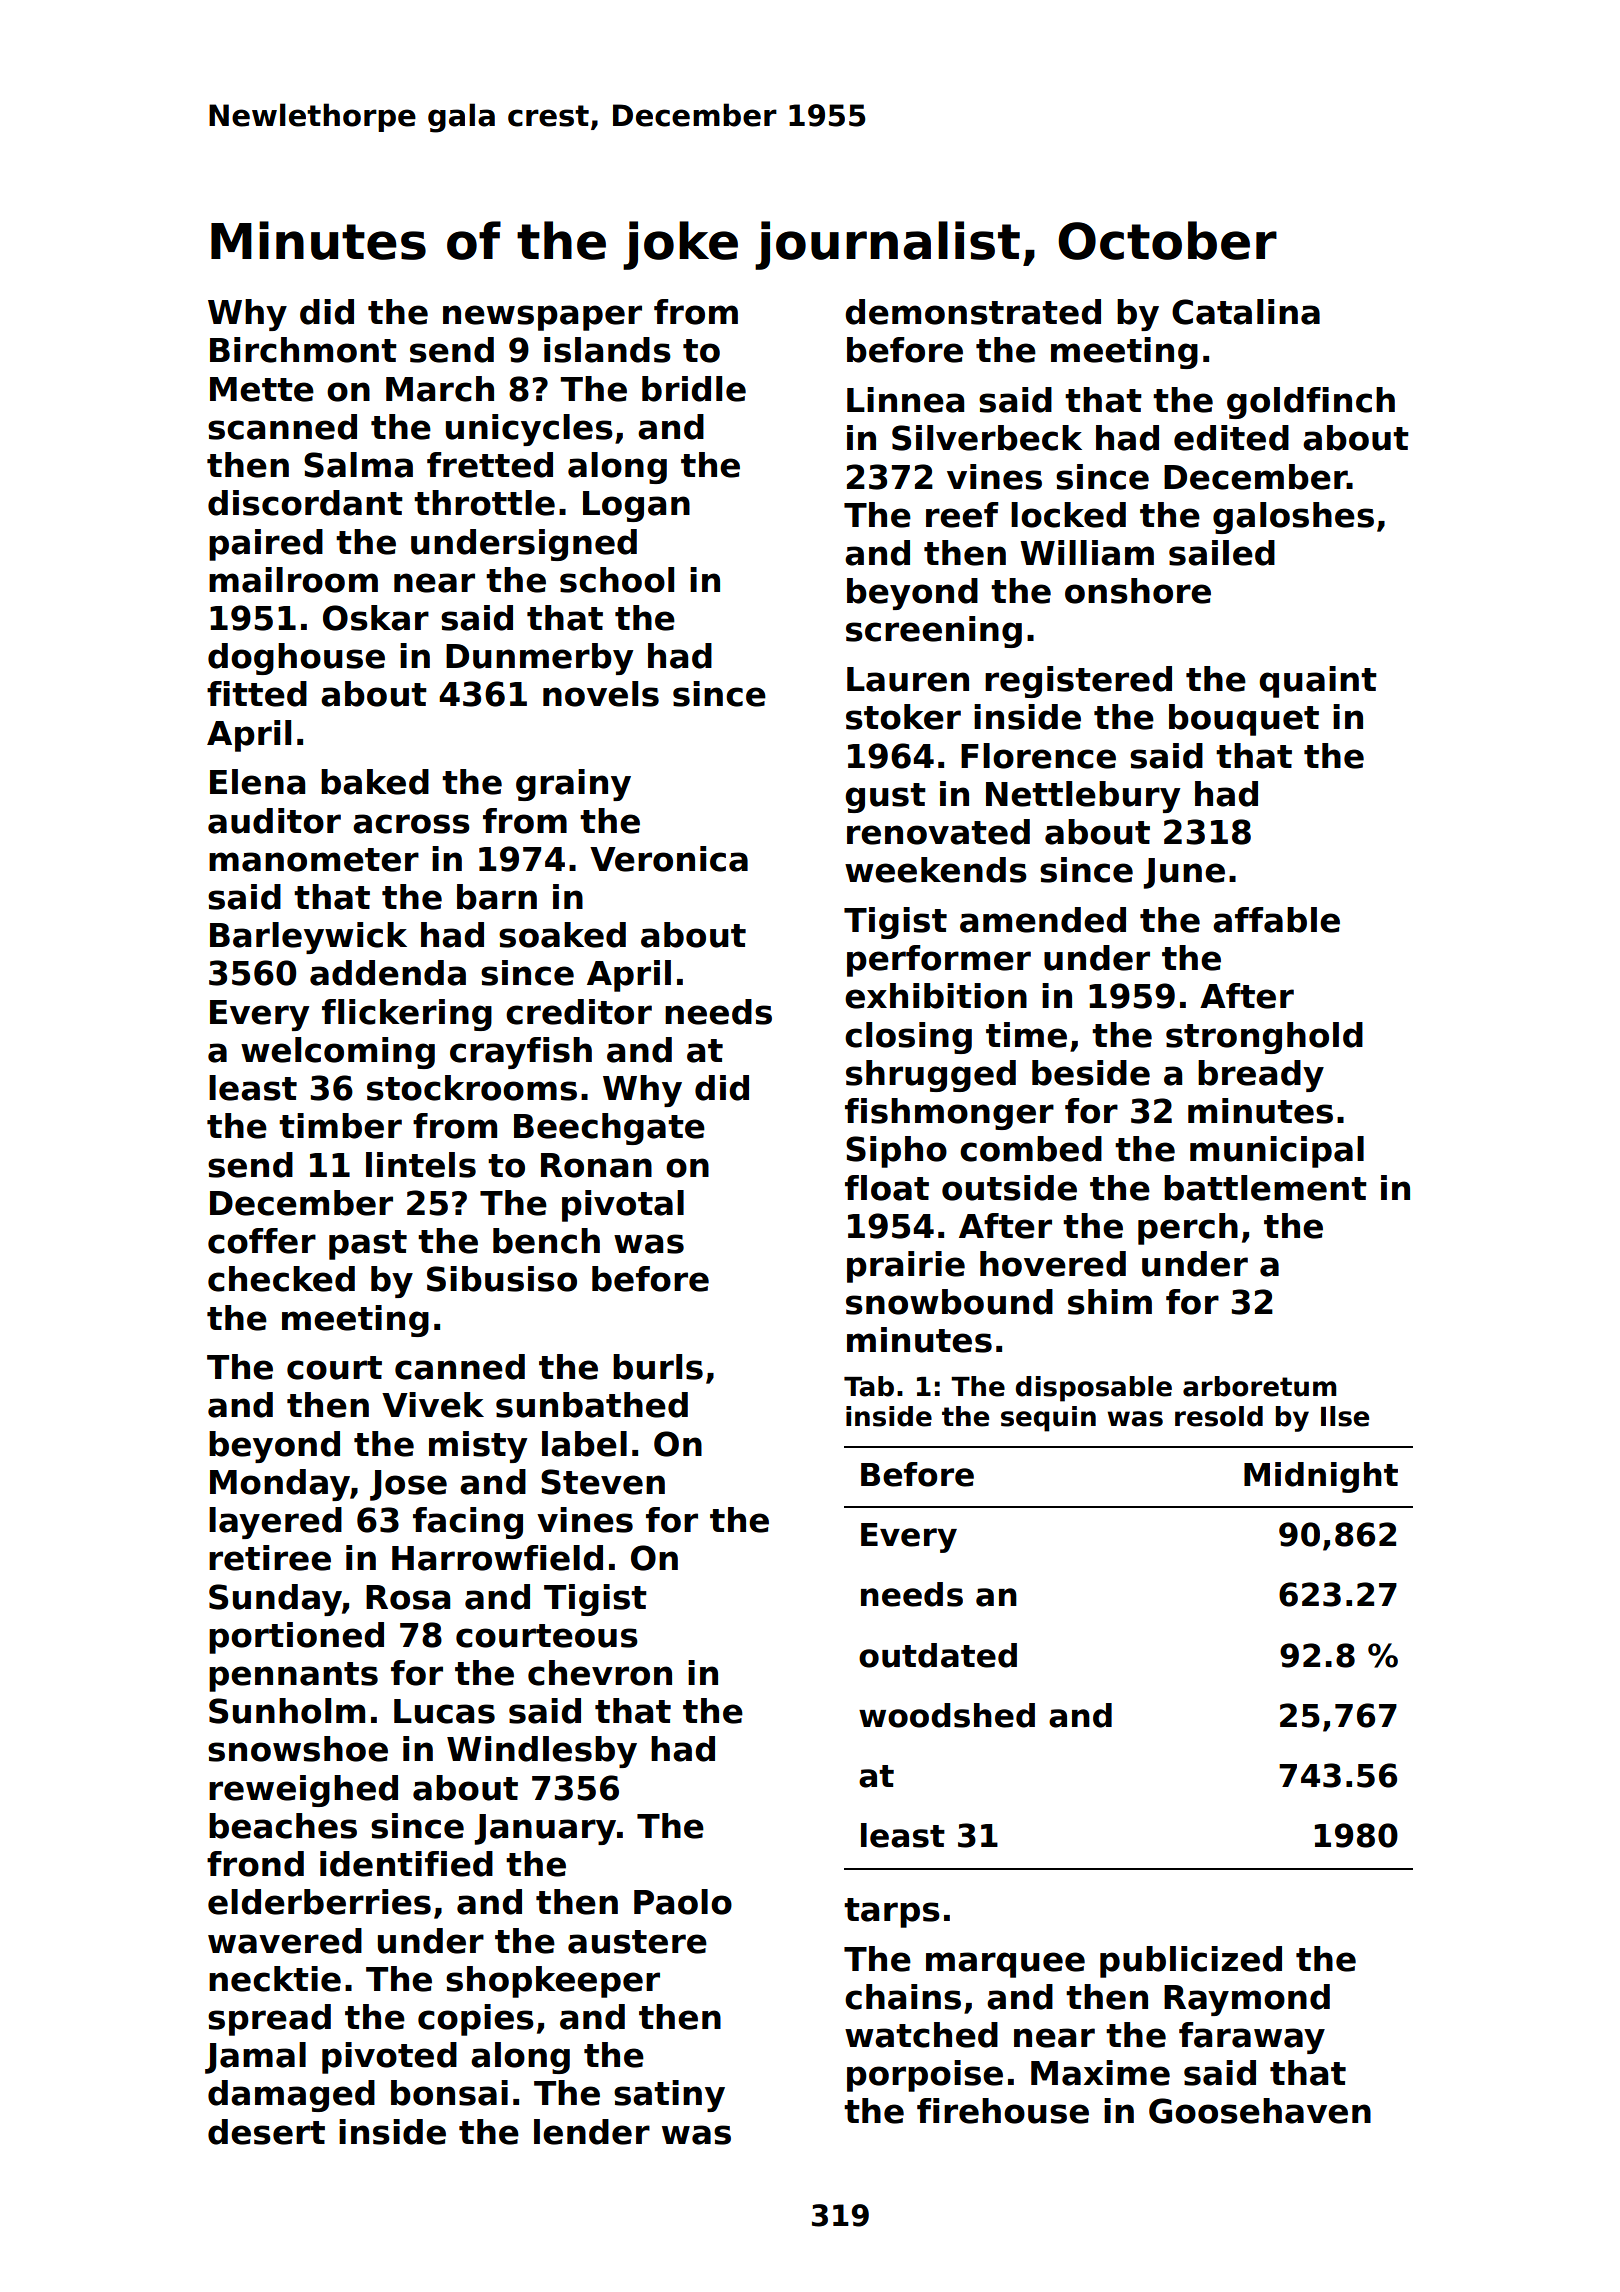 The width and height of the screenshot is (1620, 2292). Describe the element at coordinates (669, 2096) in the screenshot. I see `satiny` at that location.
